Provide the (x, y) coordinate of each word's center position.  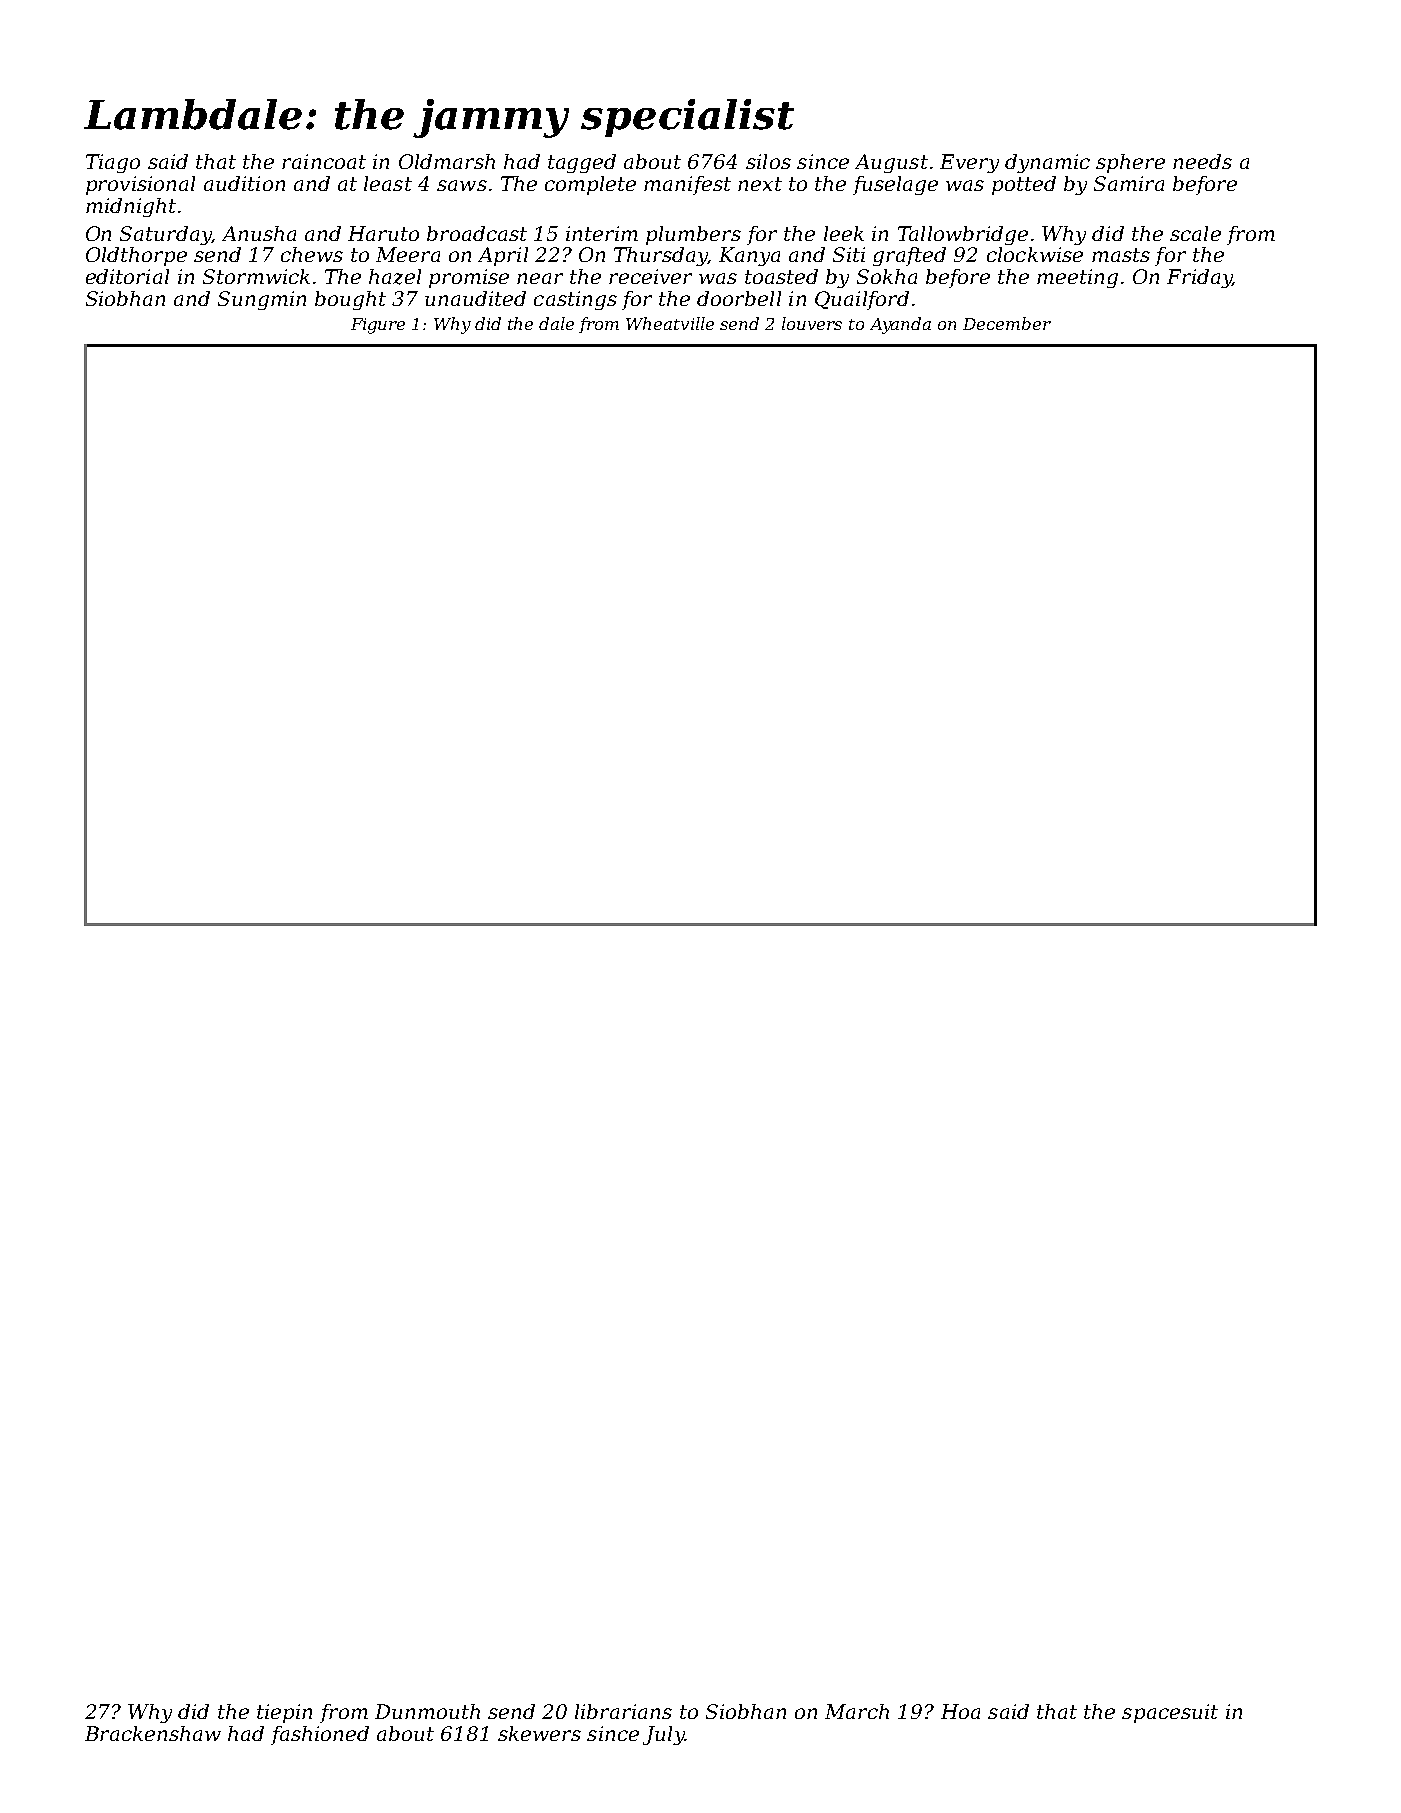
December (1007, 323)
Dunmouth (427, 1711)
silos (768, 161)
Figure (378, 326)
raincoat (324, 161)
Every (969, 163)
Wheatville (670, 323)
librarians (623, 1711)
